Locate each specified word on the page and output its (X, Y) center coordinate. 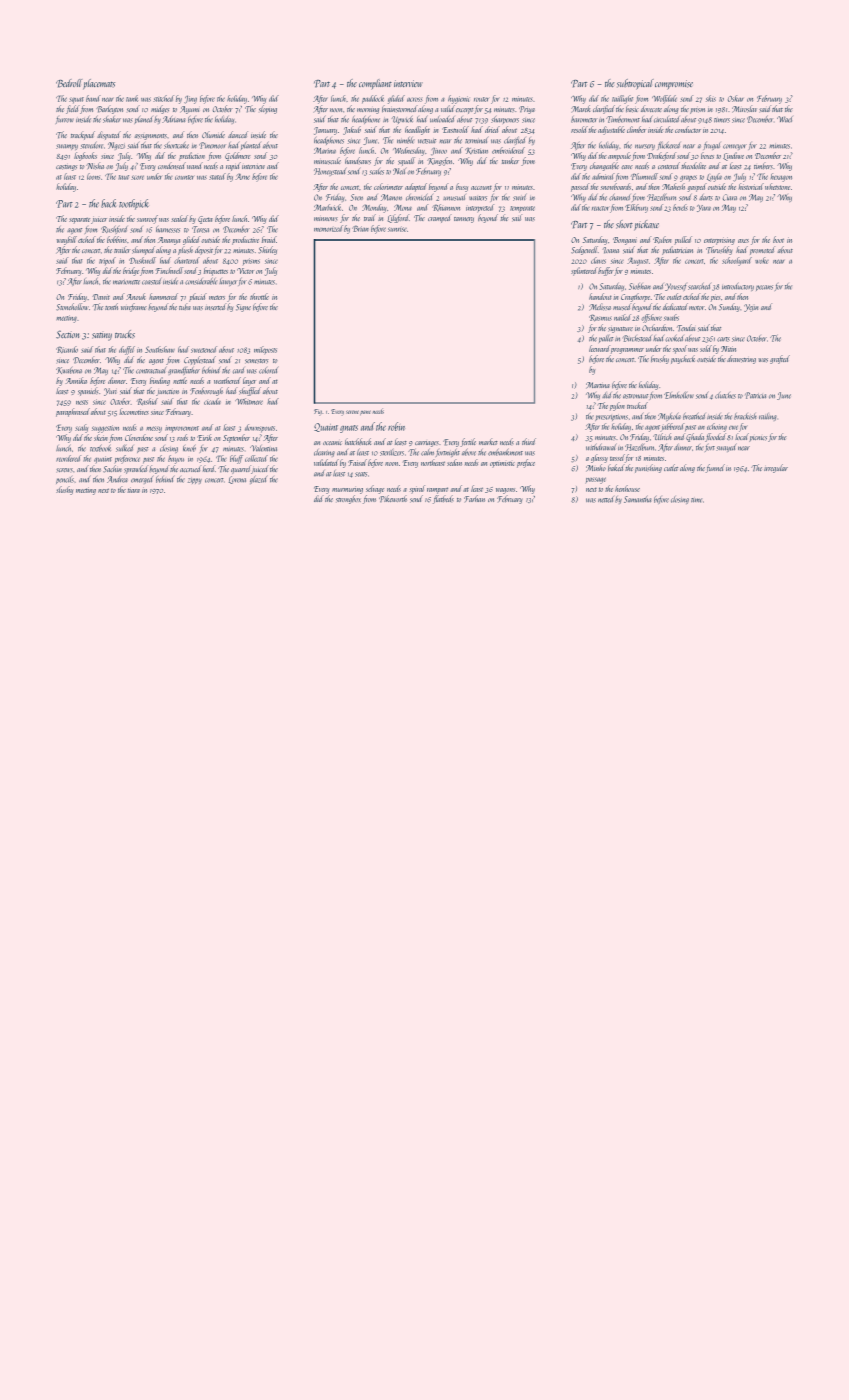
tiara (133, 490)
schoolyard (737, 261)
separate (79, 221)
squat (76, 100)
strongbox (348, 499)
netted (606, 499)
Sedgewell (584, 250)
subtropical (635, 84)
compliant (375, 84)
